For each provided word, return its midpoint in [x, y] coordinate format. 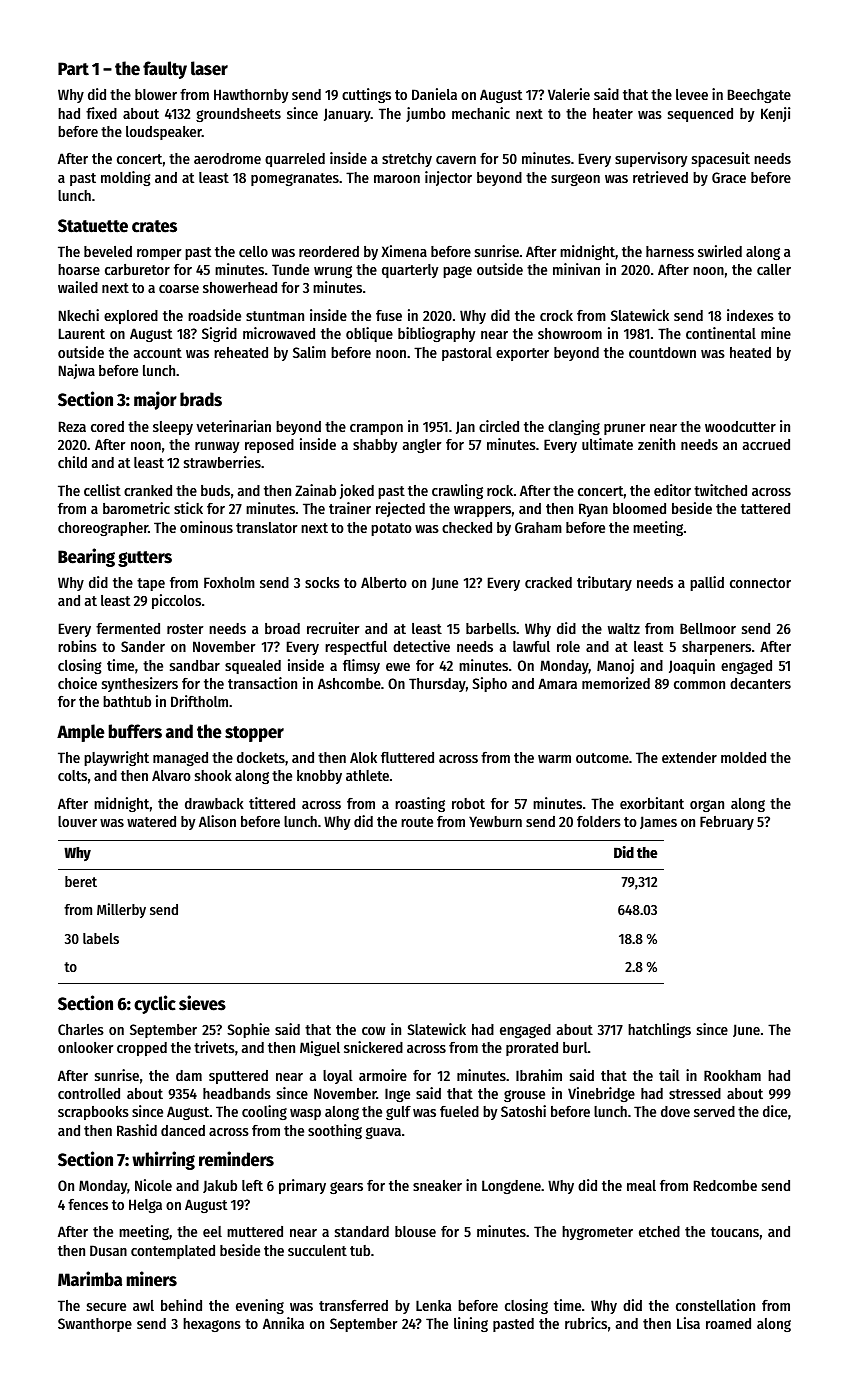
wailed [78, 287]
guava [383, 1133]
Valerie [569, 94]
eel [212, 1231]
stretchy [407, 160]
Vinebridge [601, 1094]
